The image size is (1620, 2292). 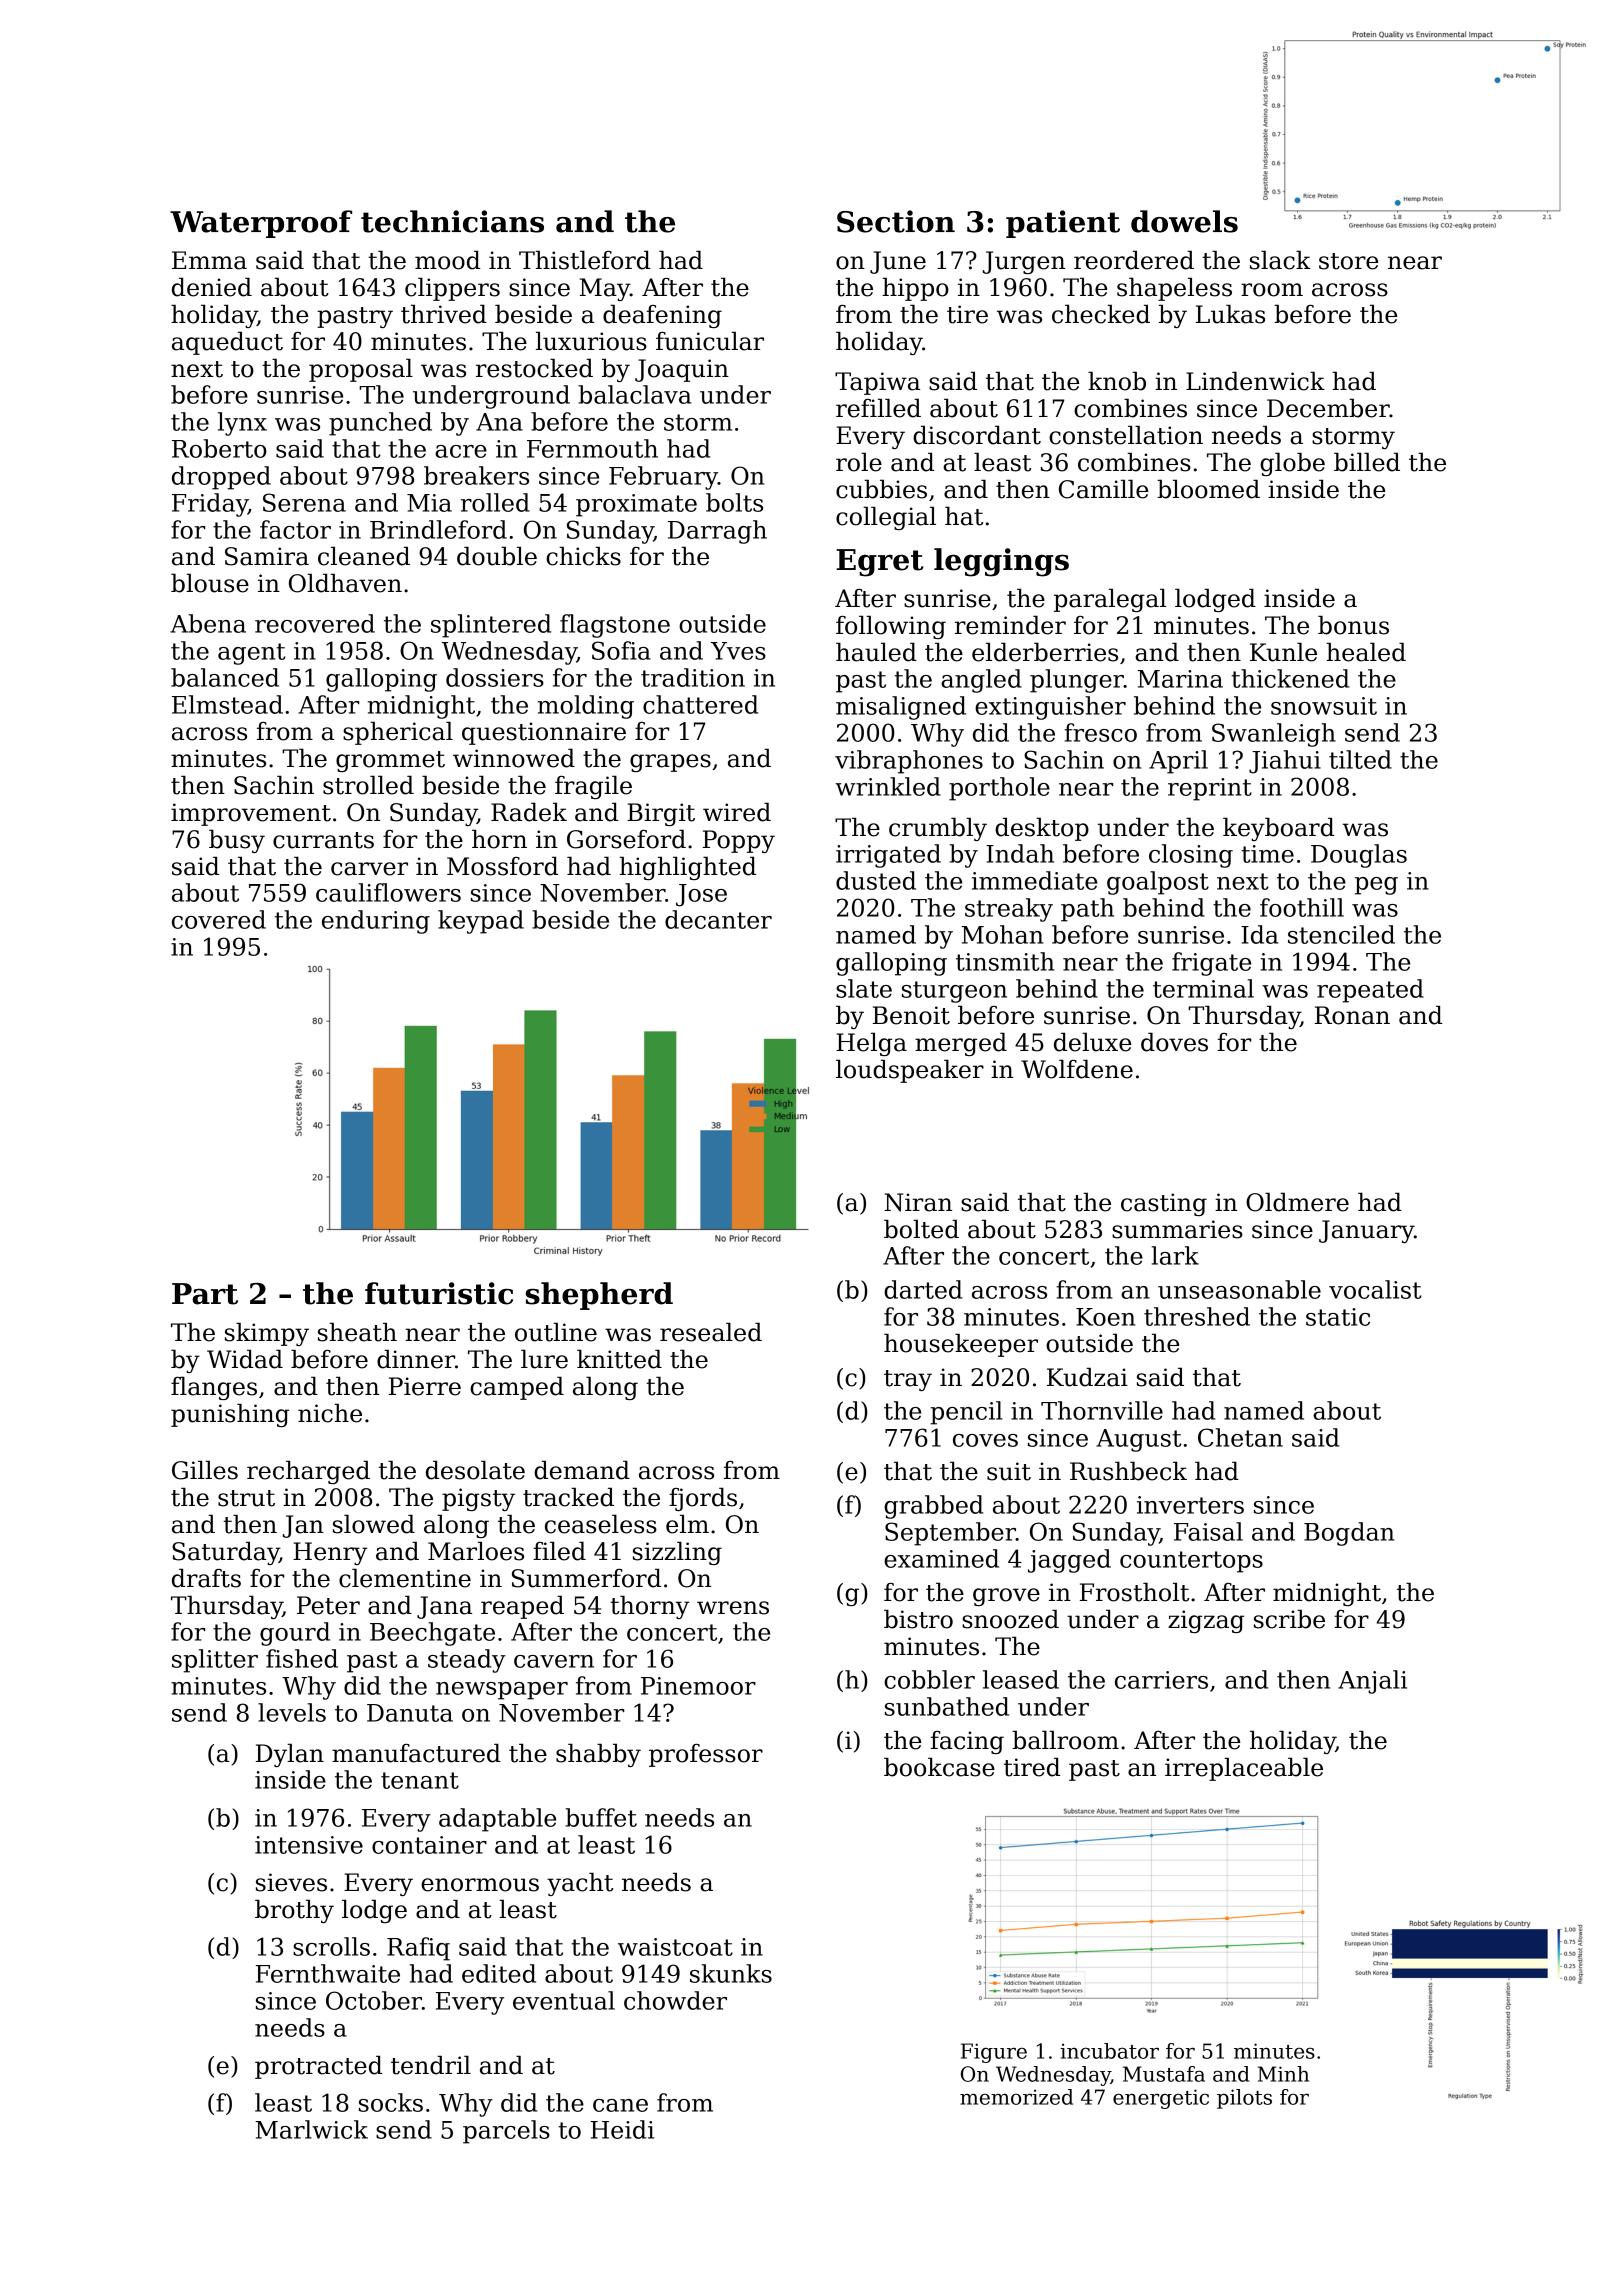 I want to click on grabbed, so click(x=933, y=1507).
